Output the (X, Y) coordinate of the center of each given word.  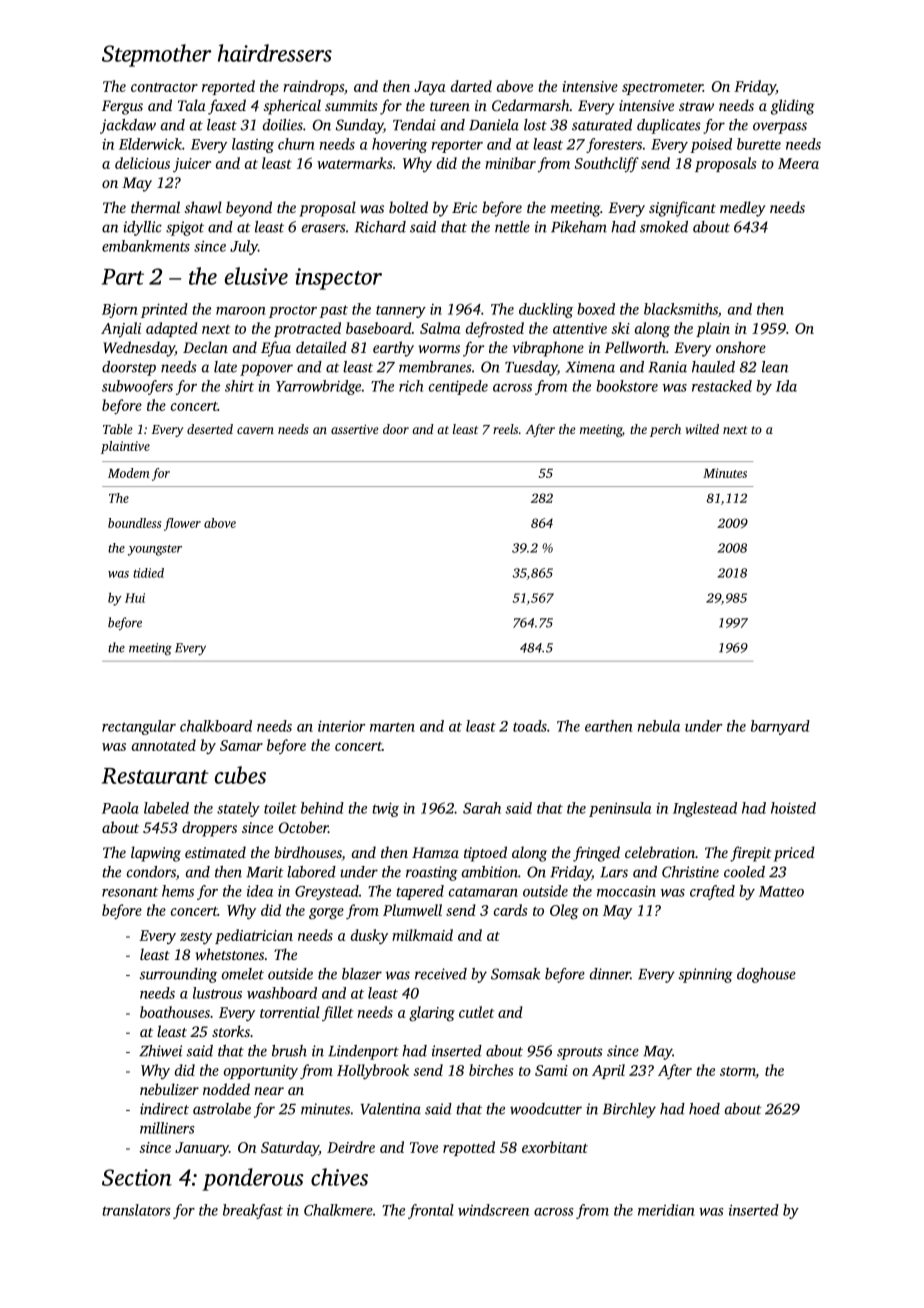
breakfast (253, 1211)
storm (738, 1071)
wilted (702, 429)
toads (530, 726)
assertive (355, 429)
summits (351, 105)
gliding (792, 107)
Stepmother (156, 55)
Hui (135, 598)
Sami (551, 1070)
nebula (659, 726)
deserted (210, 429)
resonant (130, 892)
